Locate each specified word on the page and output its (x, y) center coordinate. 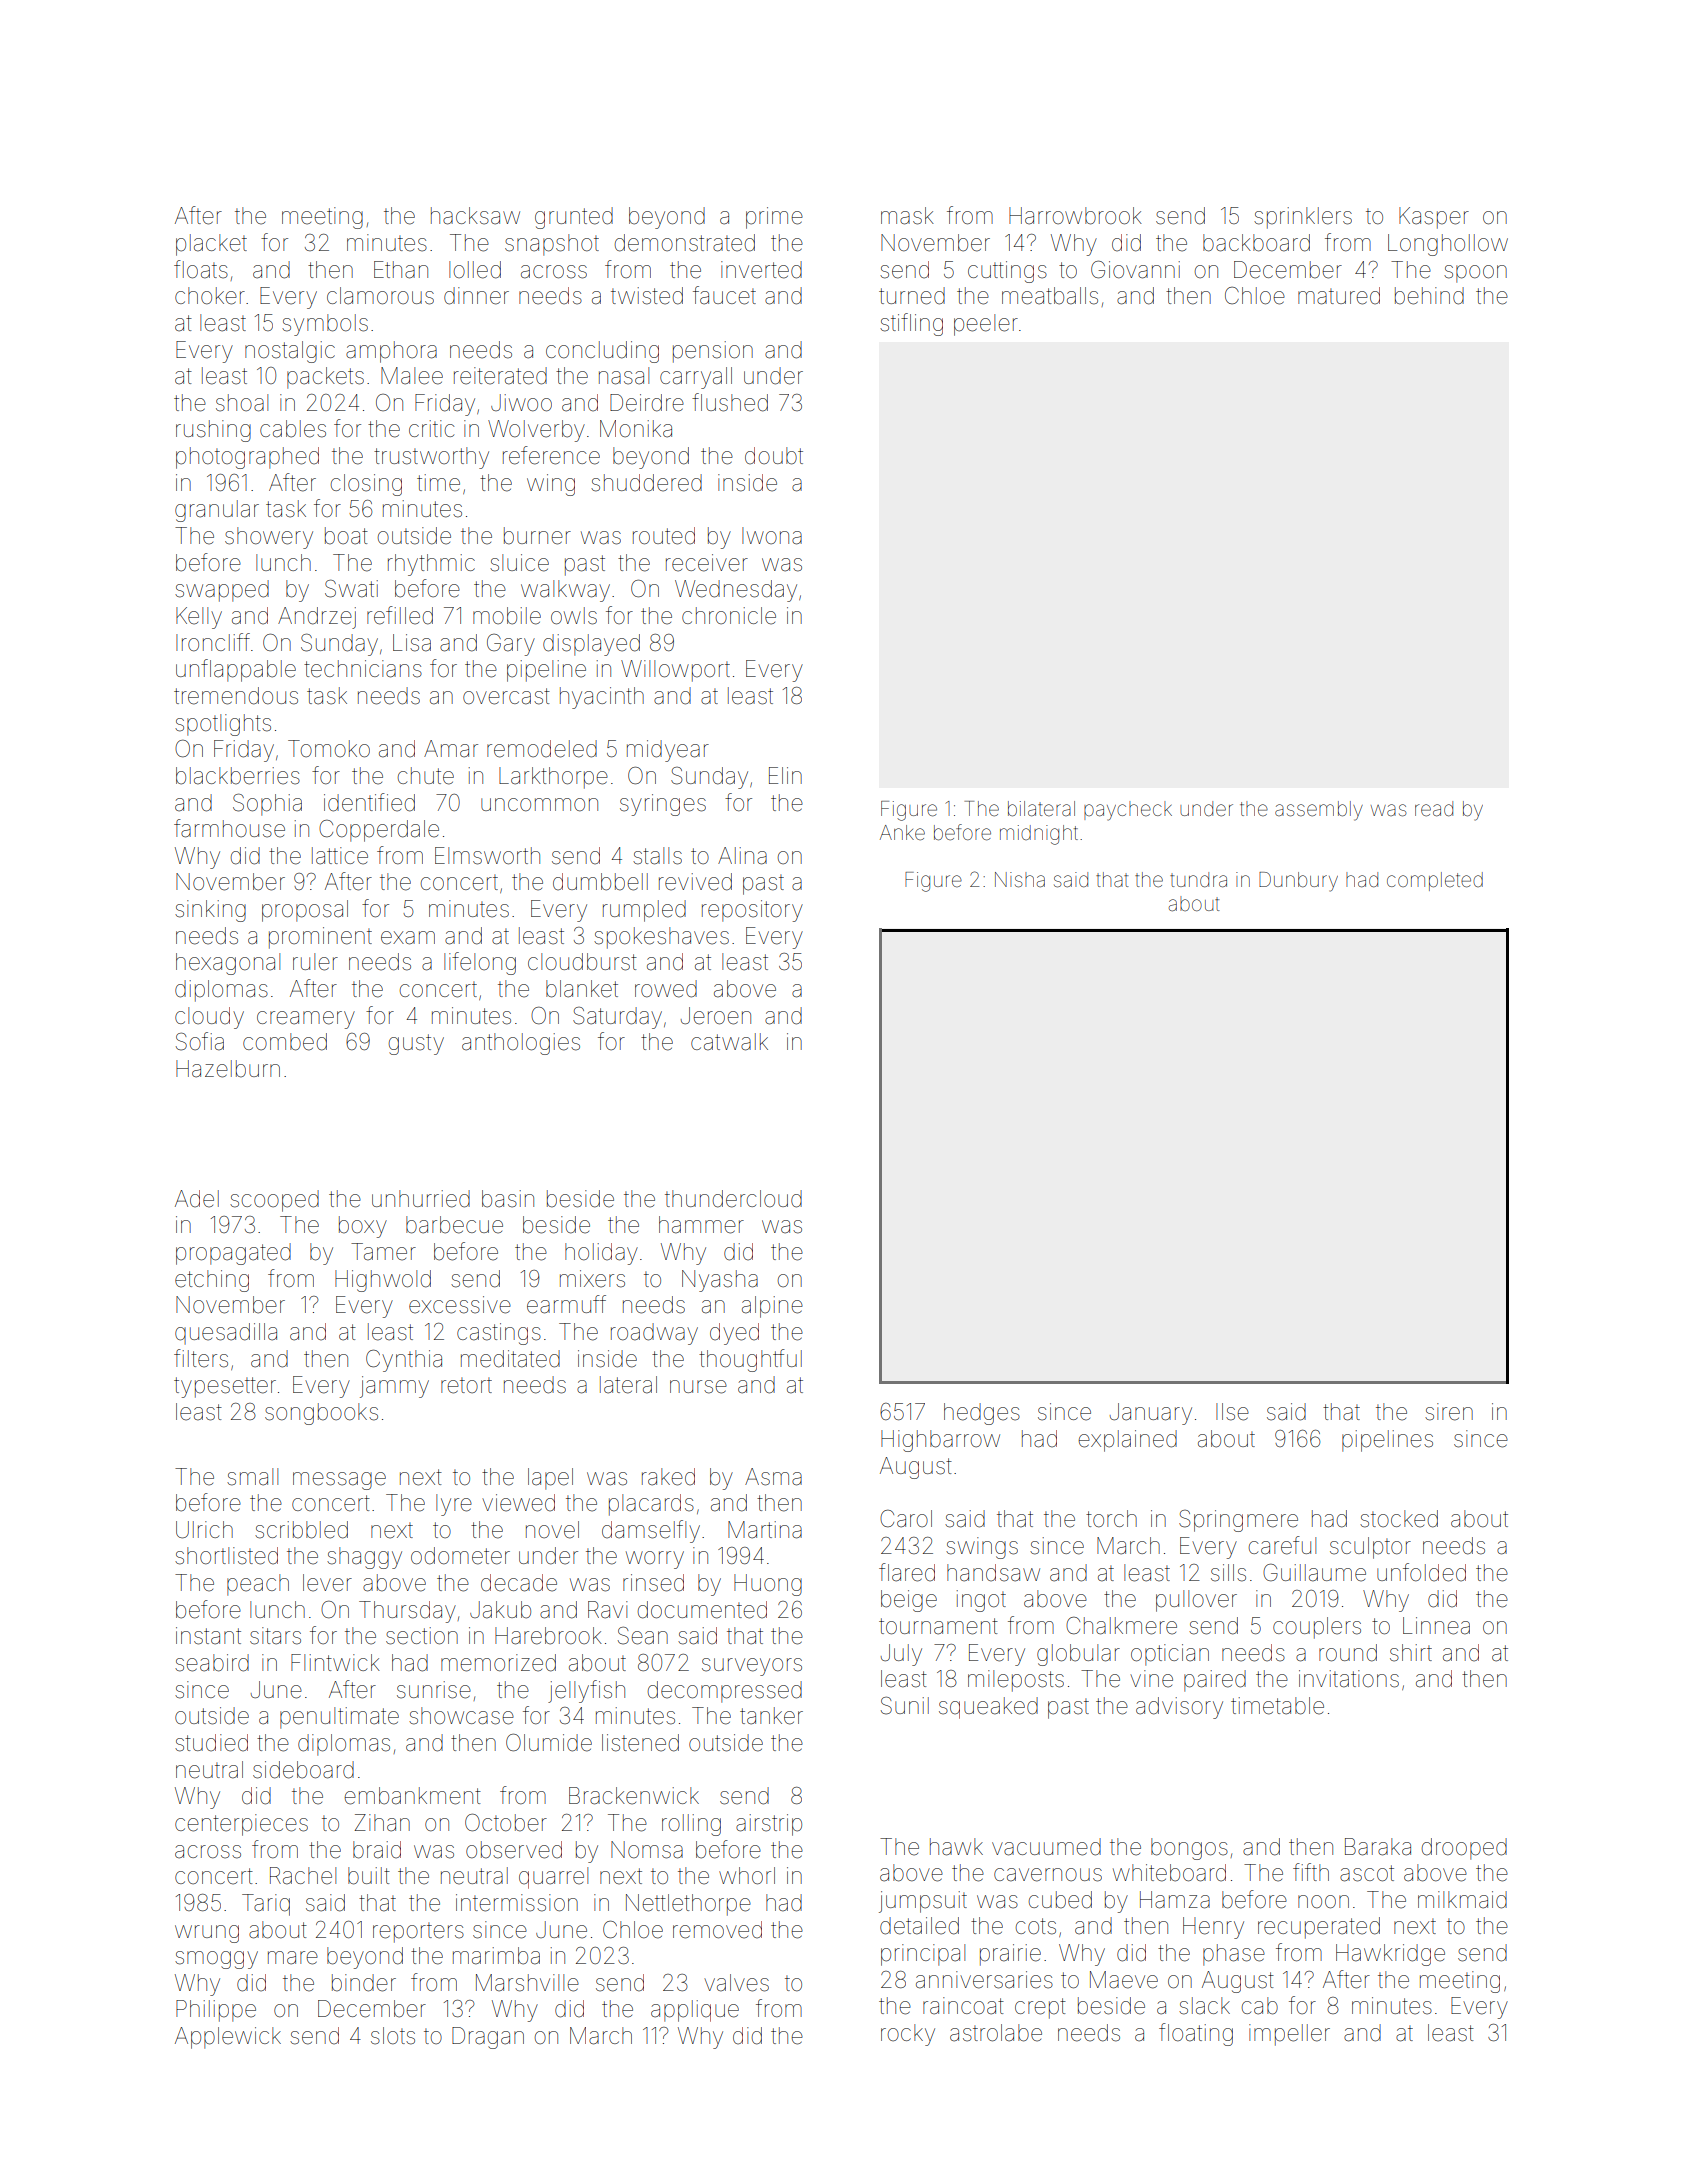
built (369, 1876)
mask (907, 216)
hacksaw (475, 216)
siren (1449, 1412)
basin (508, 1199)
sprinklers (1303, 218)
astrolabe (996, 2033)
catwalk (729, 1042)
